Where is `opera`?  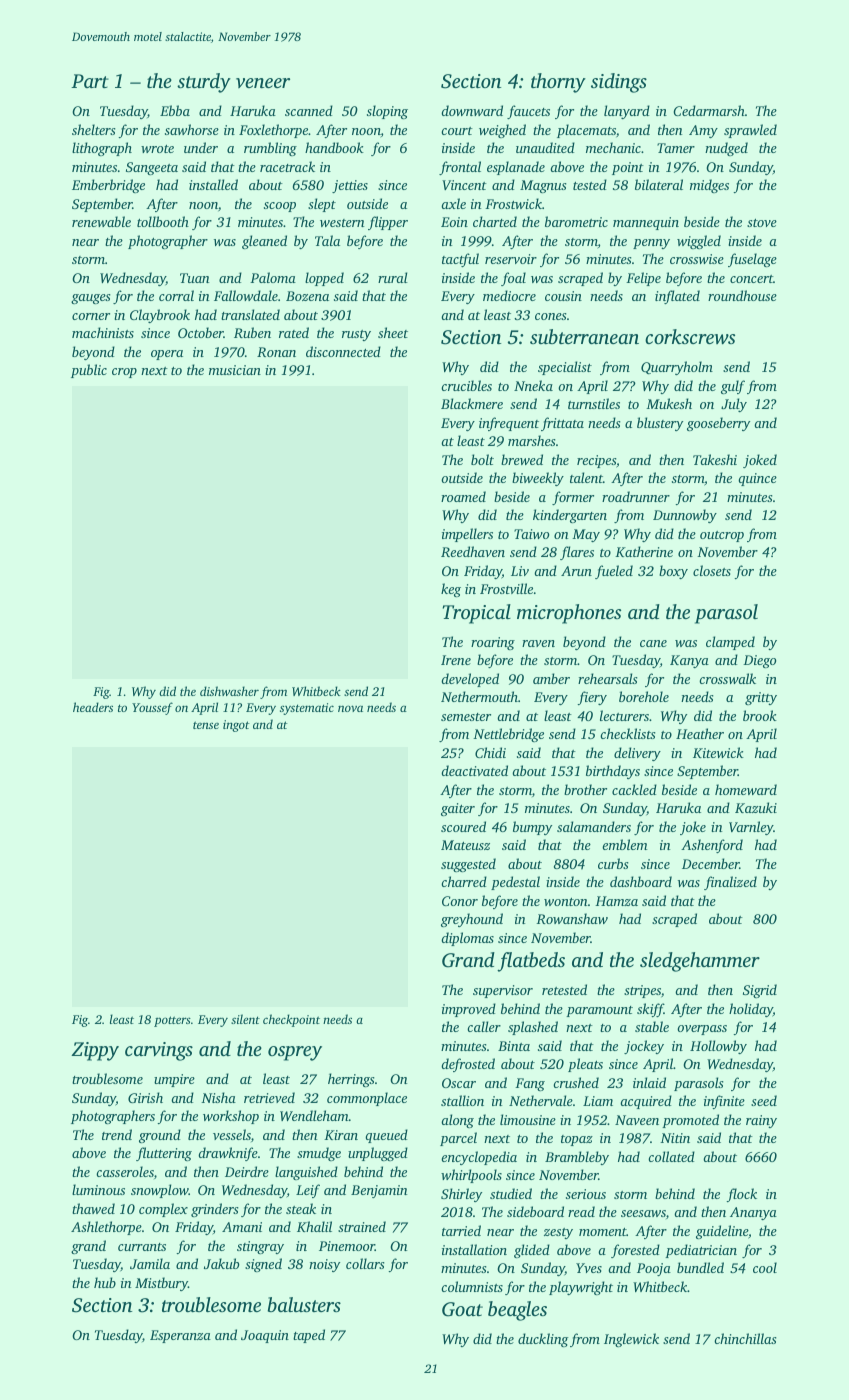 opera is located at coordinates (167, 355).
